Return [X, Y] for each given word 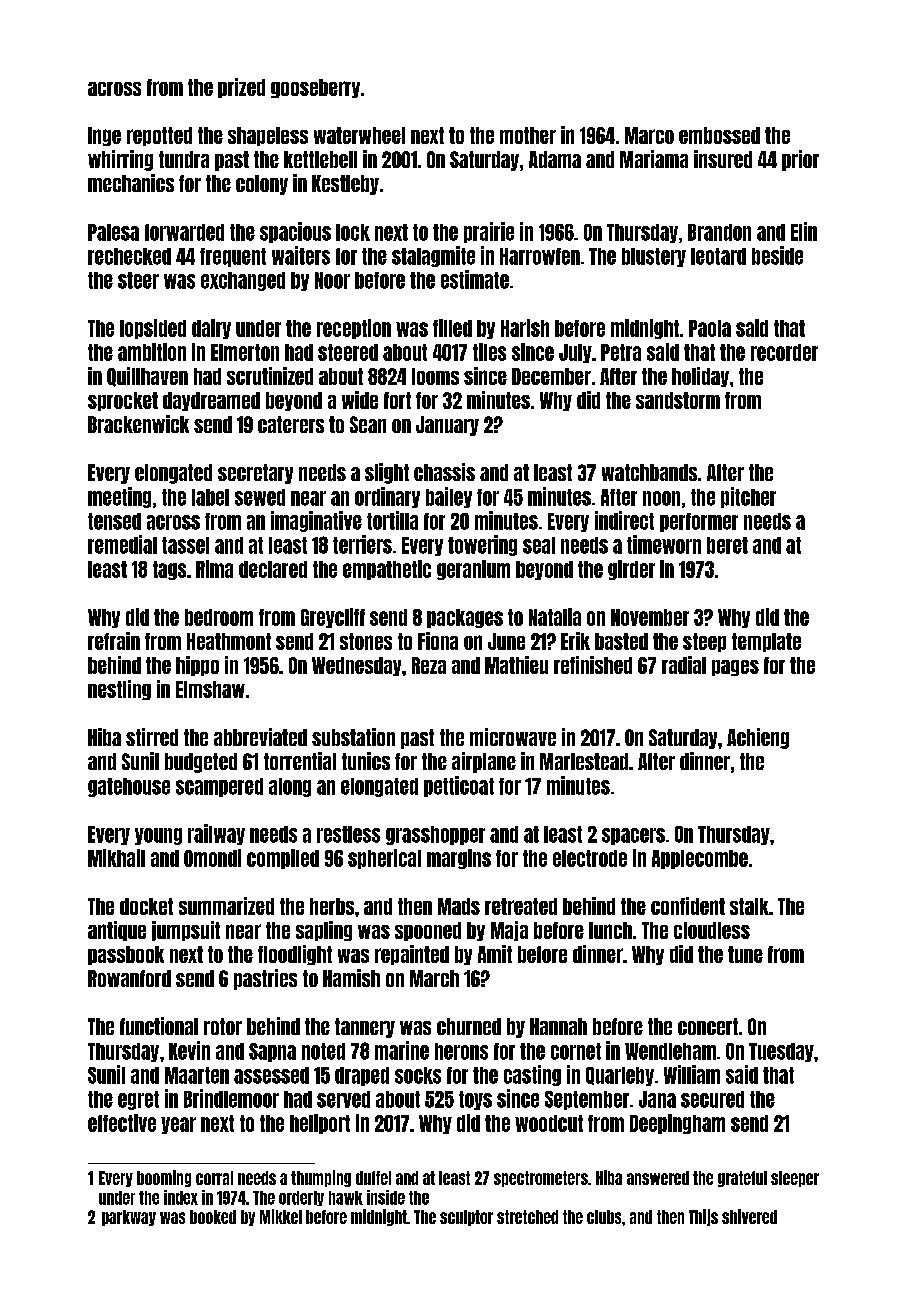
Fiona [438, 641]
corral [214, 1178]
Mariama [654, 159]
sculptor [466, 1218]
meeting [119, 497]
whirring [120, 160]
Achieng [758, 738]
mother [528, 135]
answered [658, 1178]
